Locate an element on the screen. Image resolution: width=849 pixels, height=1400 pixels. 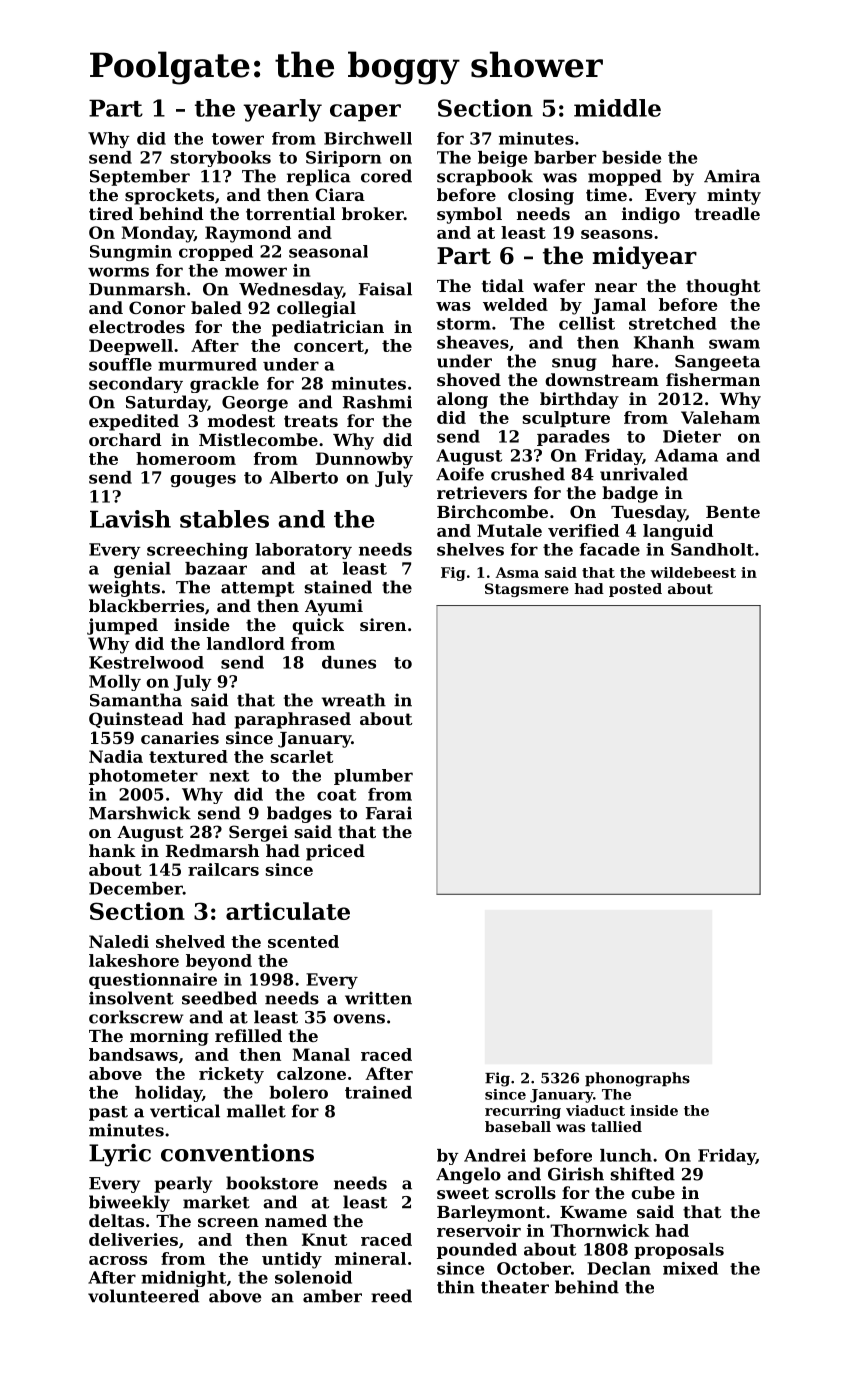
September is located at coordinates (140, 177).
